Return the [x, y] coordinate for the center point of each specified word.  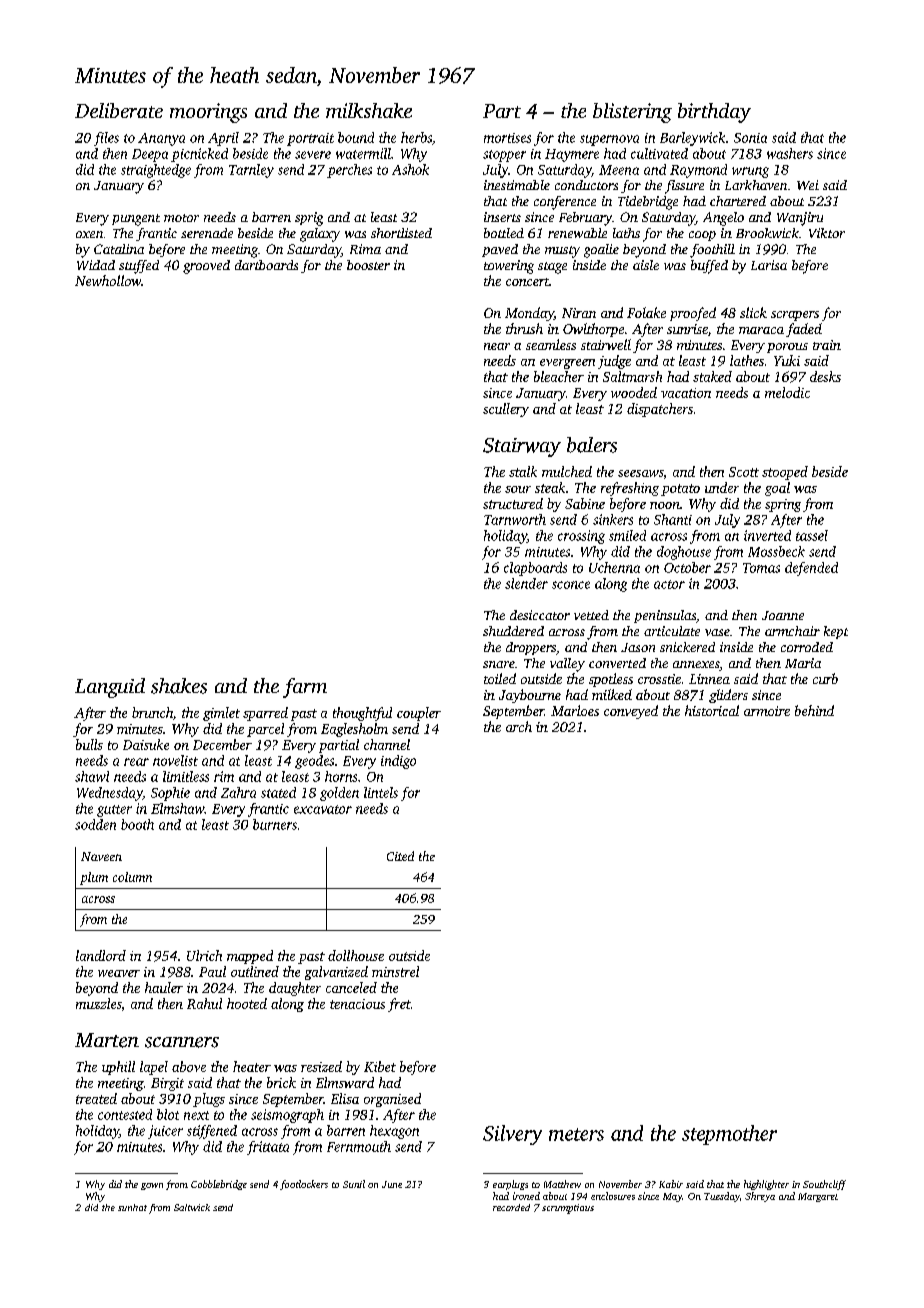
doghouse [684, 553]
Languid [110, 688]
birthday [714, 113]
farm [305, 688]
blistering [632, 113]
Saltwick [192, 1207]
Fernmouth [359, 1146]
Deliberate [119, 110]
